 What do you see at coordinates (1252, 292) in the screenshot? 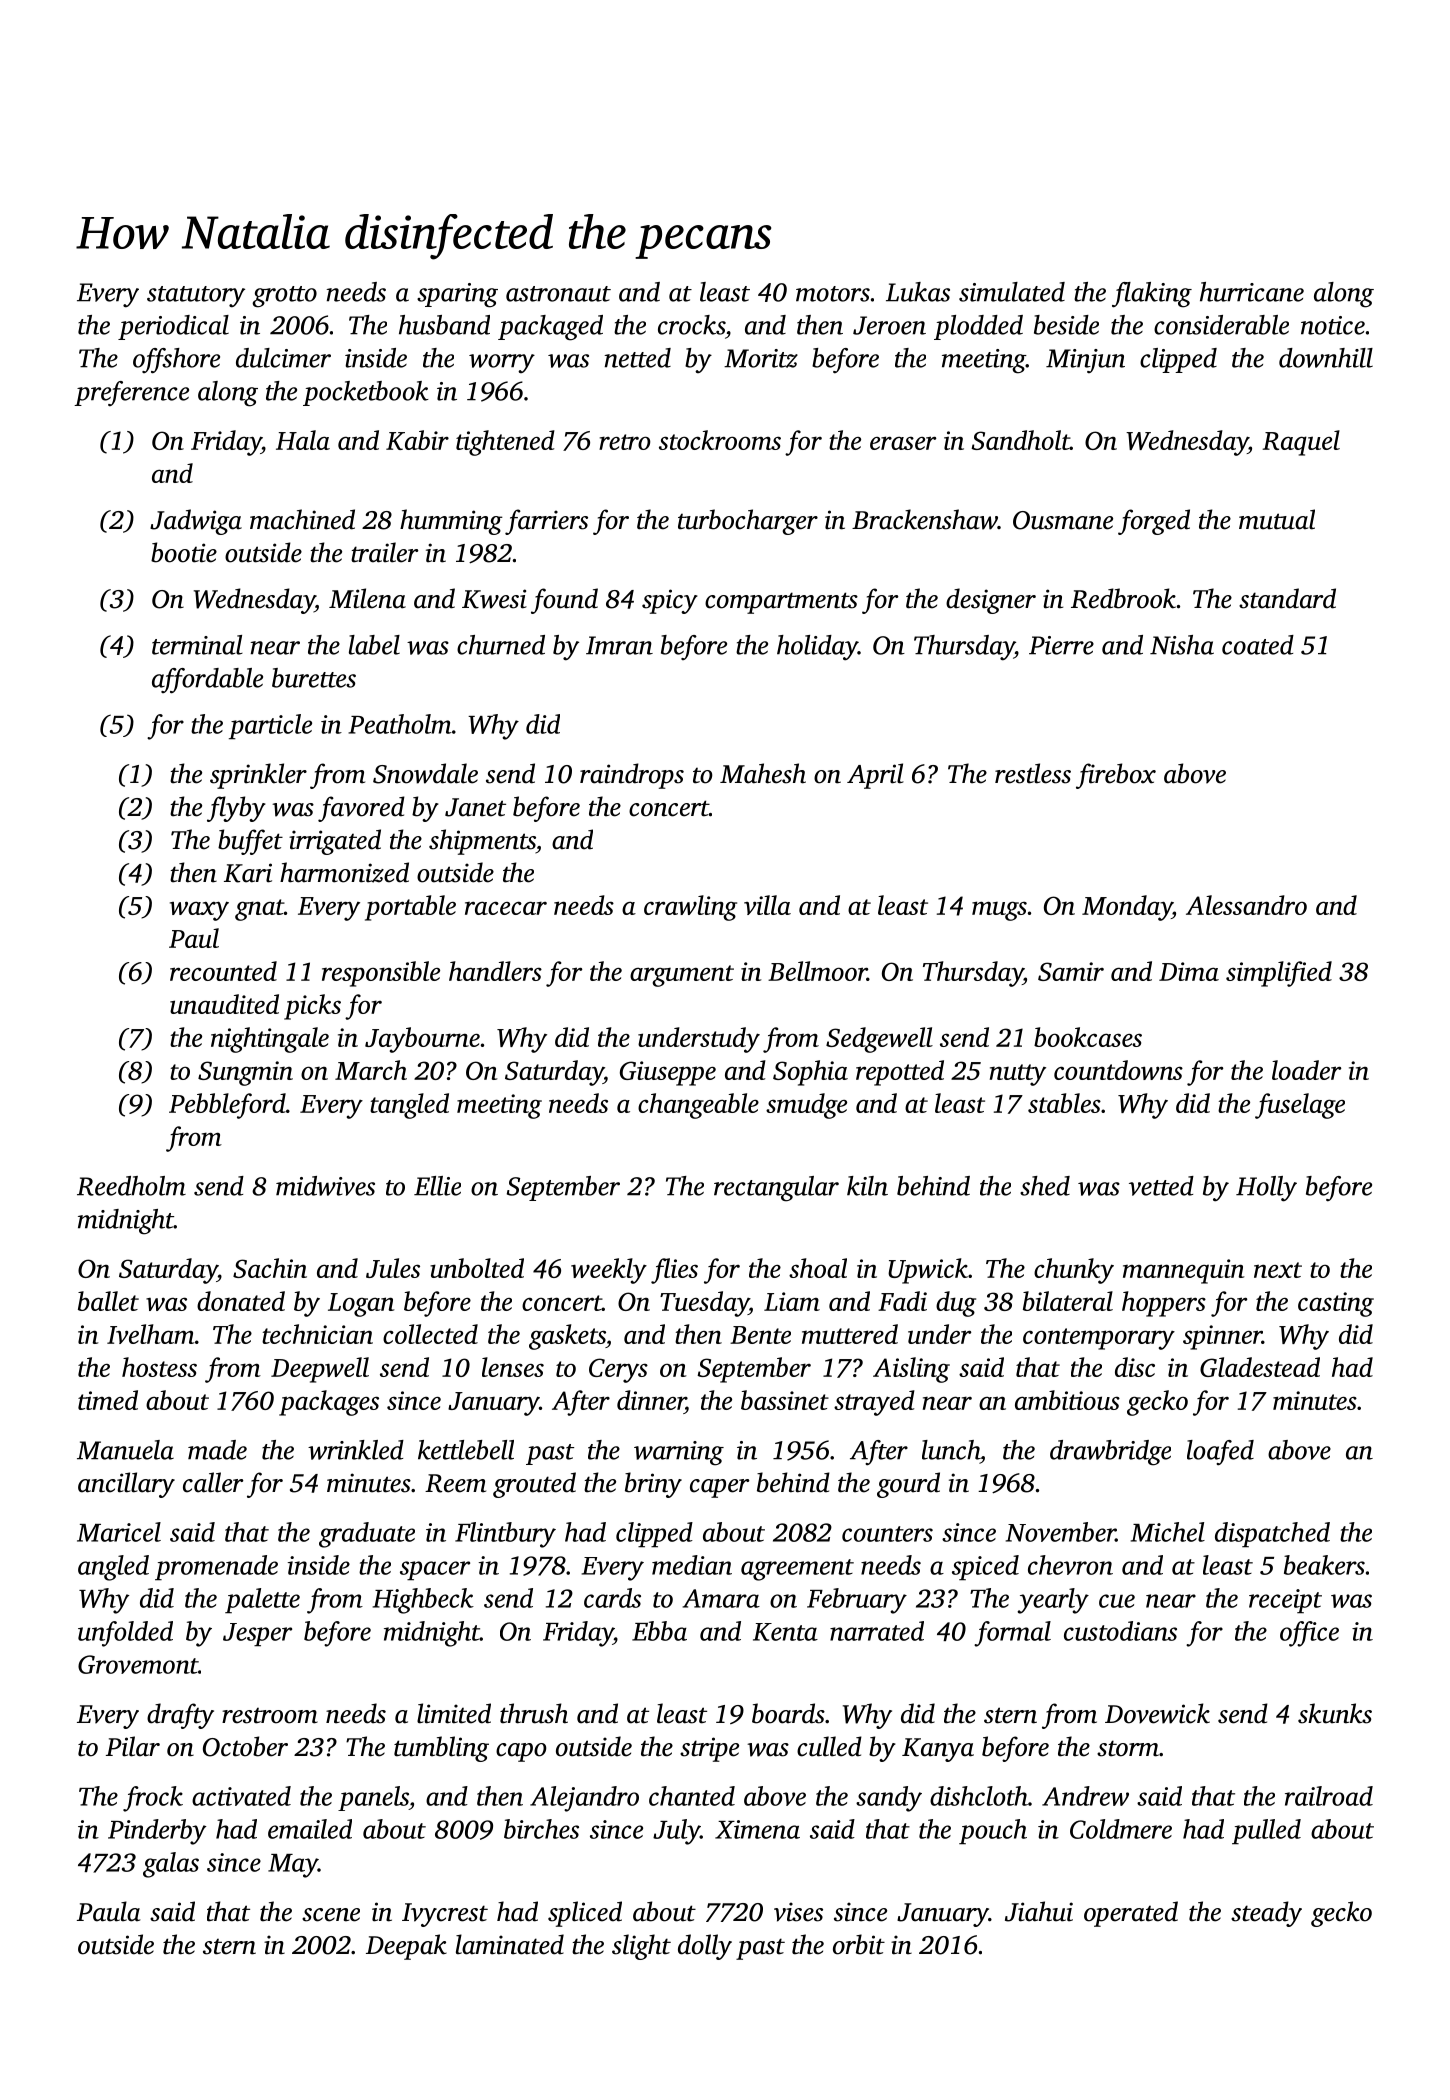
I see `hurricane` at bounding box center [1252, 292].
